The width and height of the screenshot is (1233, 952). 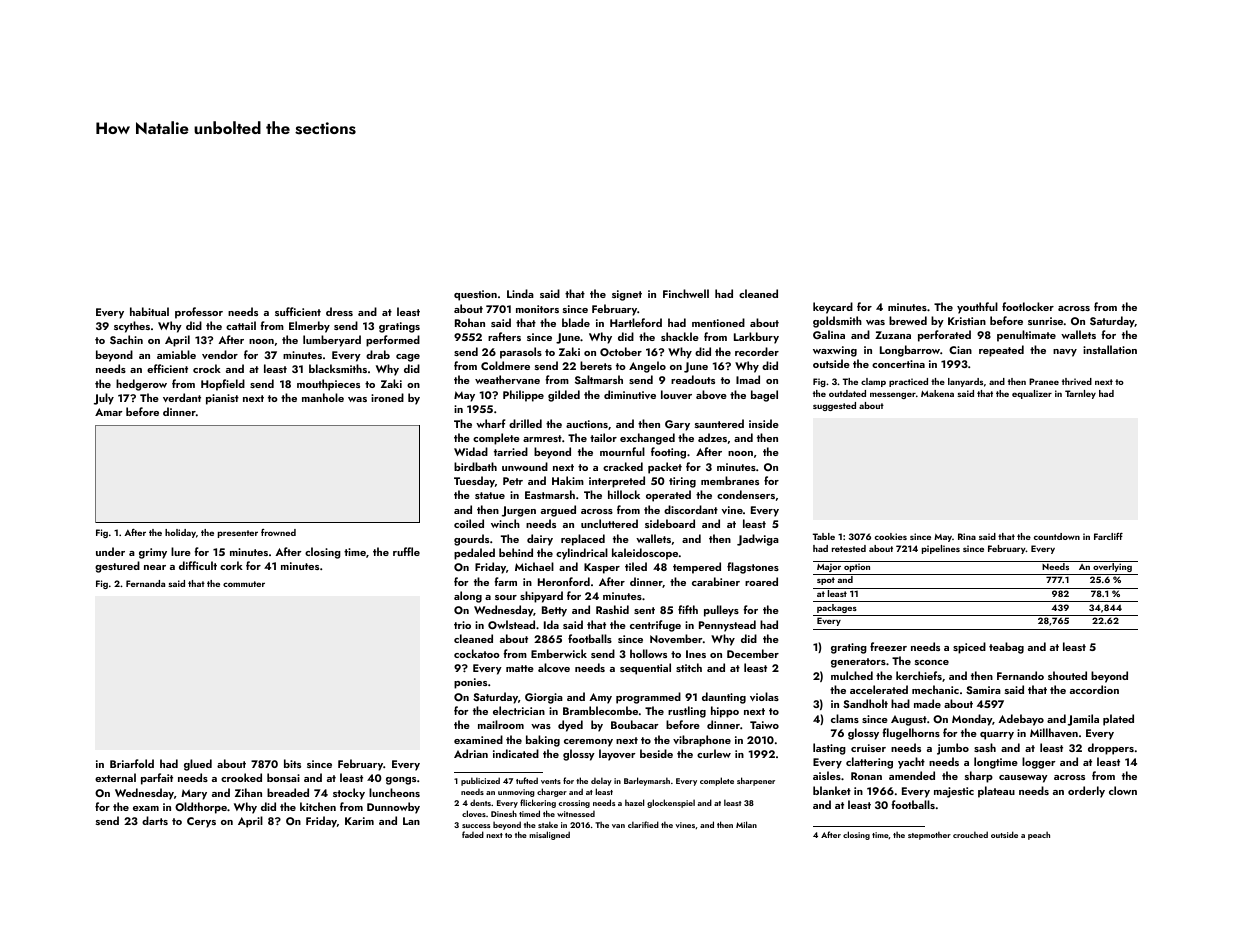 I want to click on Fernanda, so click(x=145, y=583).
